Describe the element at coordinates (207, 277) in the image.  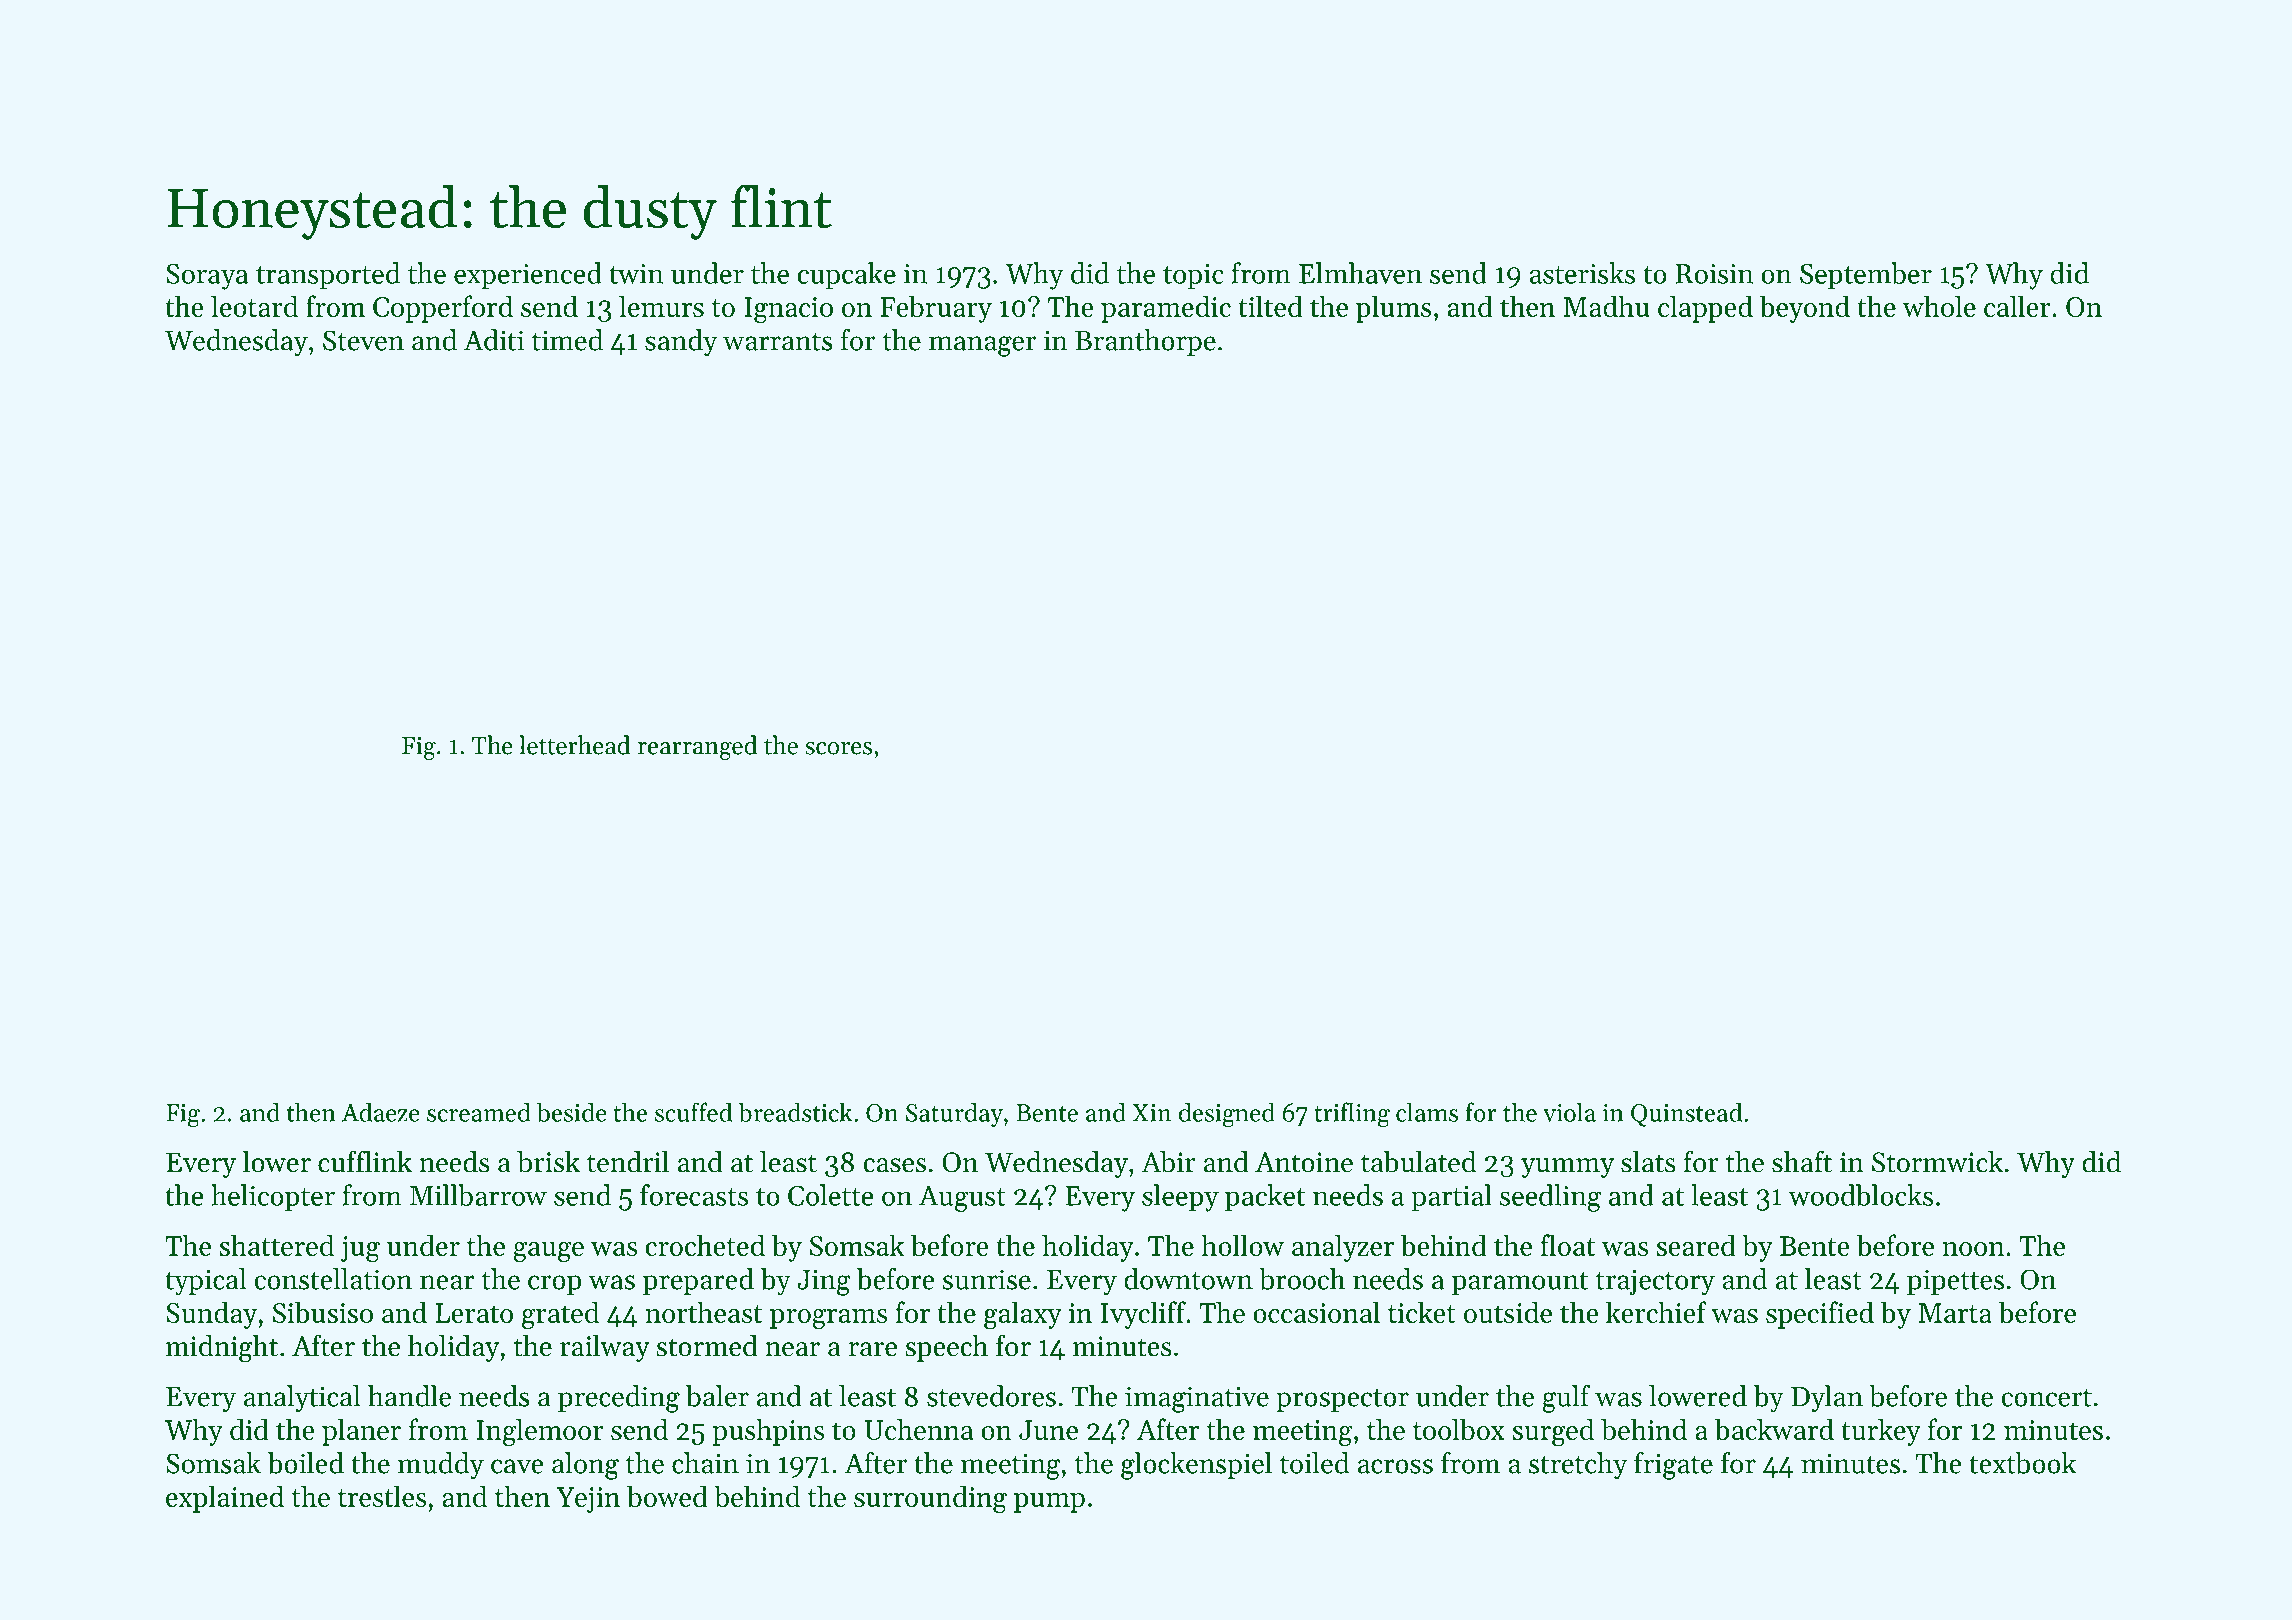
I see `Soraya` at that location.
